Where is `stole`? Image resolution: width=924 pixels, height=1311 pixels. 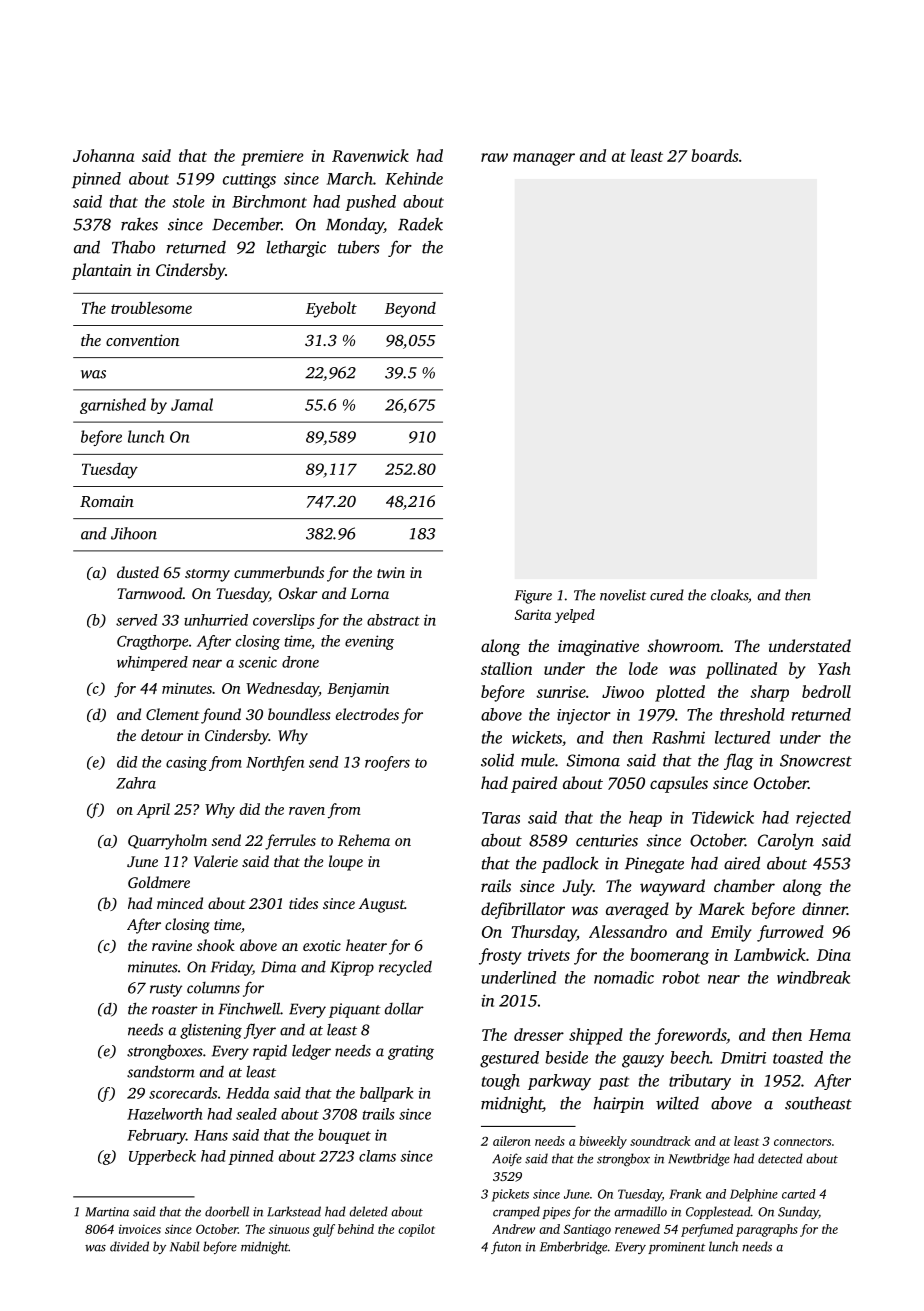
stole is located at coordinates (188, 201).
